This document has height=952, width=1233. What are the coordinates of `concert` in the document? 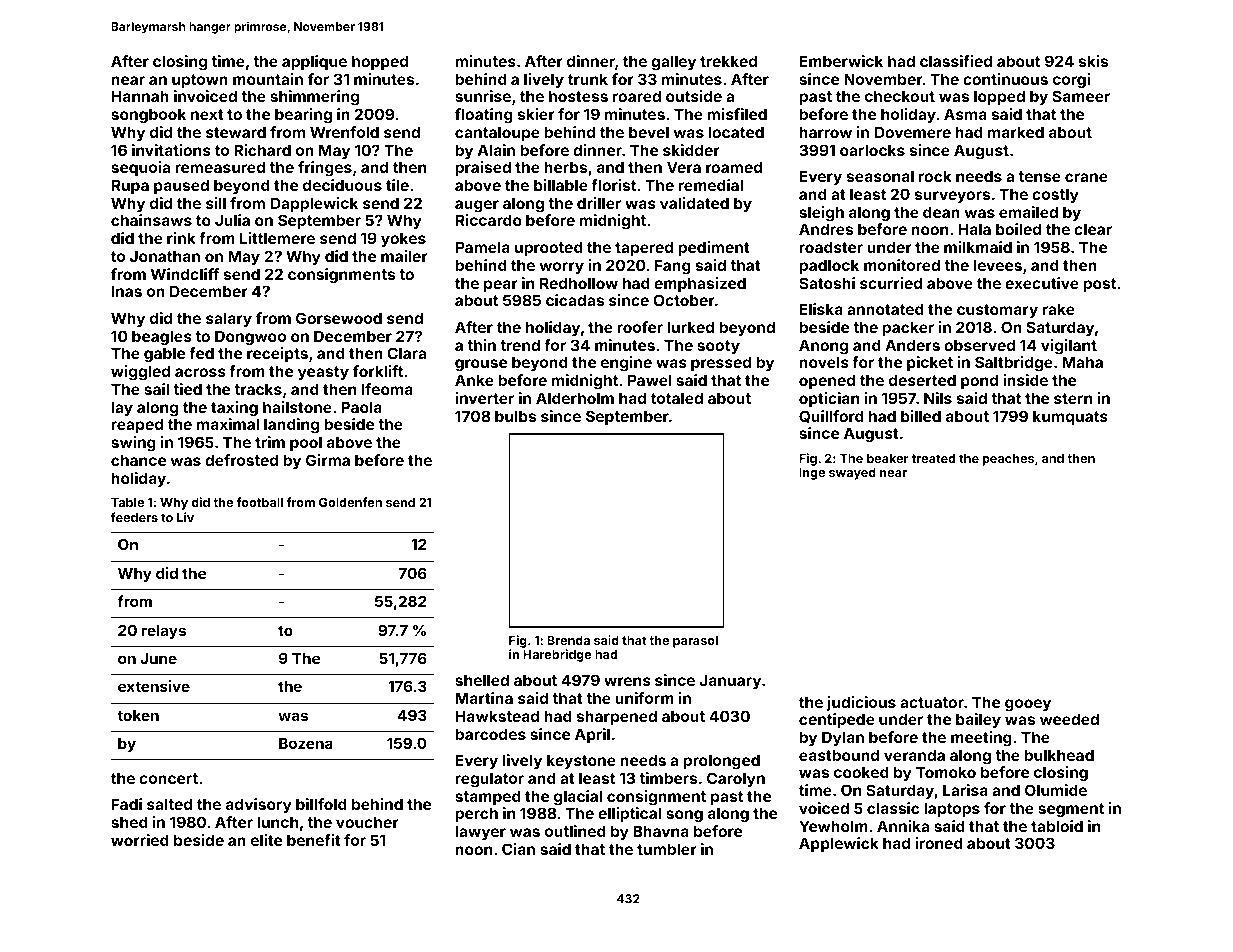 It's located at (168, 778).
